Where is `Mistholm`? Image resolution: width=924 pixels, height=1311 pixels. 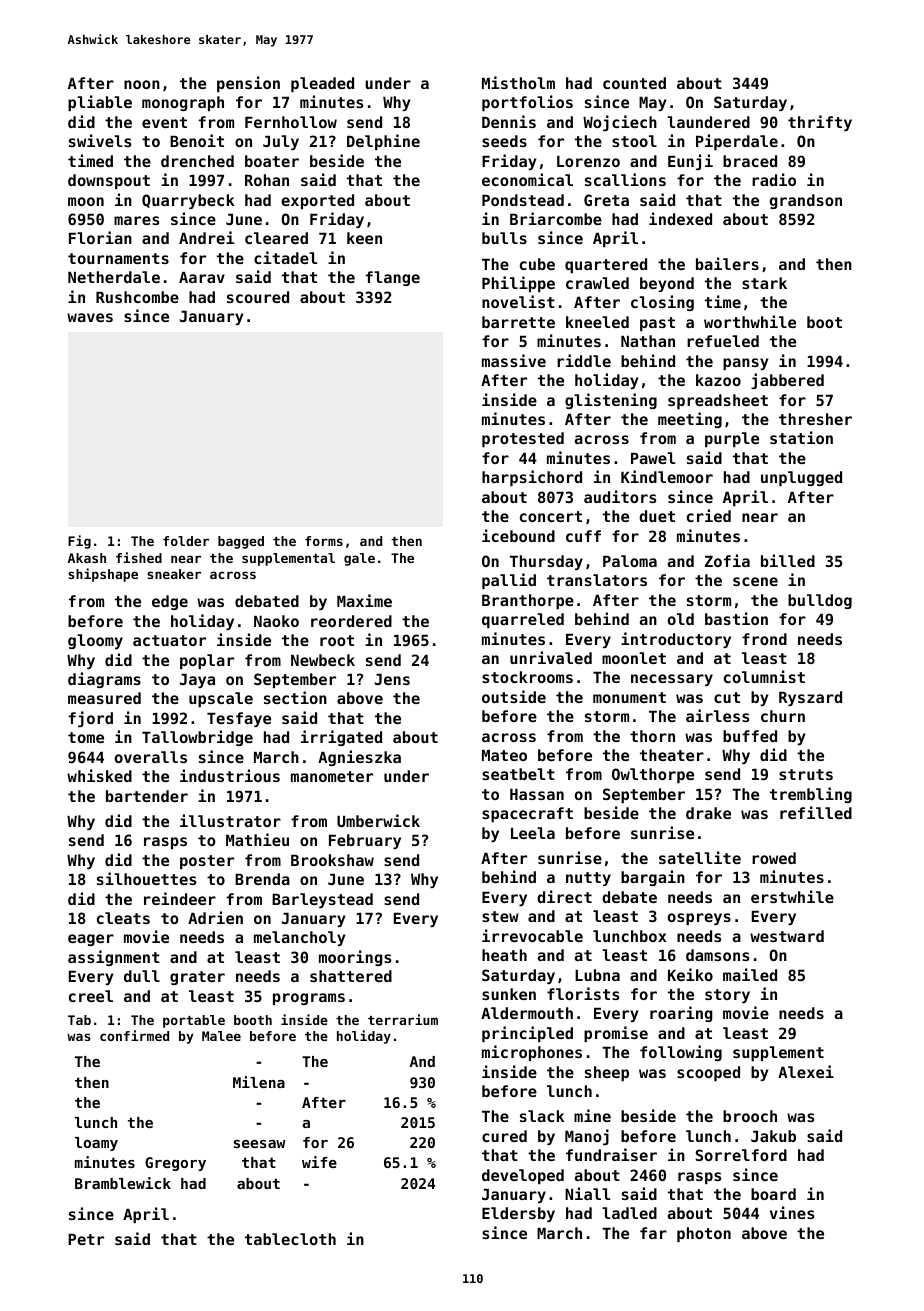 Mistholm is located at coordinates (518, 82).
